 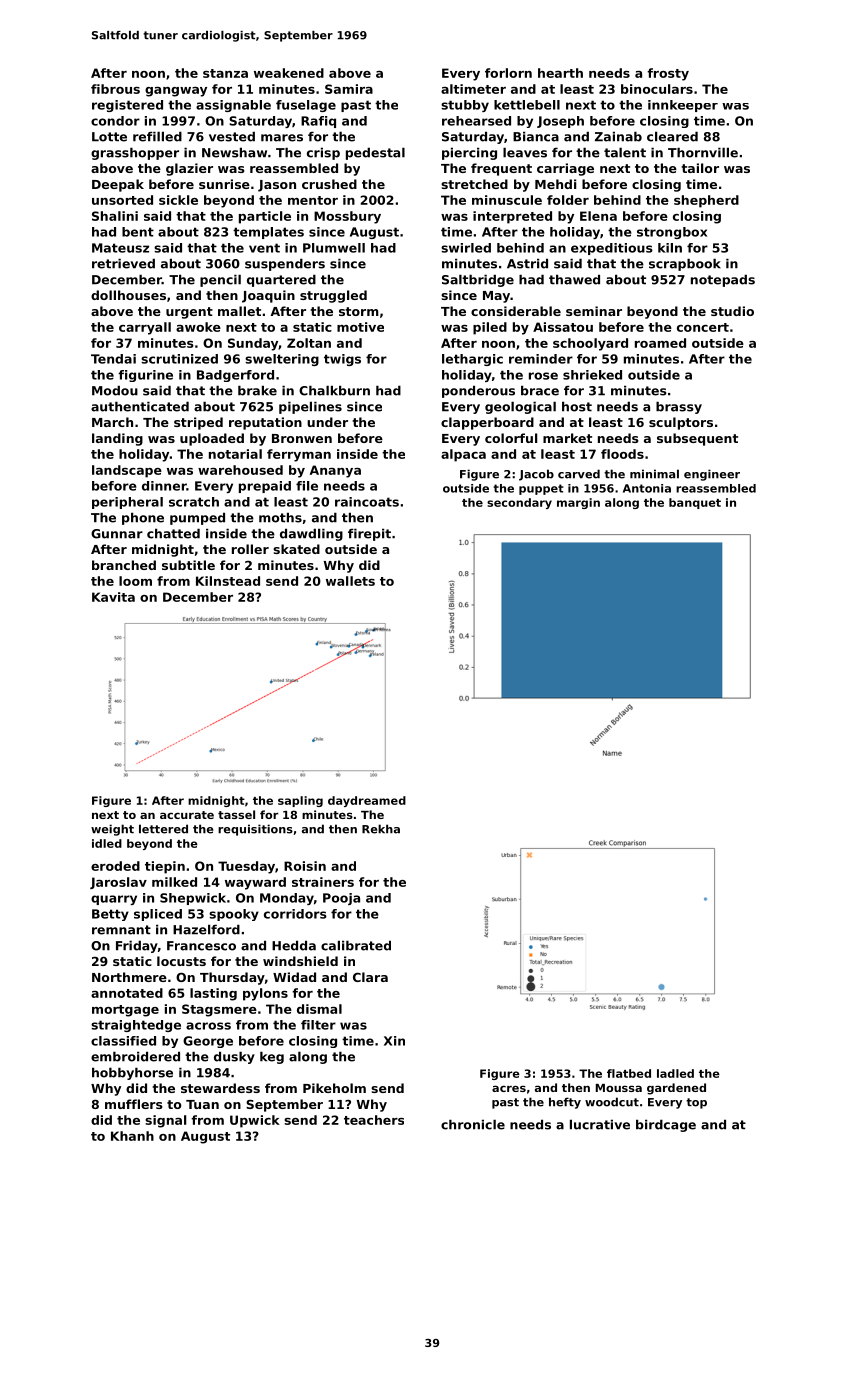 What do you see at coordinates (672, 233) in the screenshot?
I see `strongbox` at bounding box center [672, 233].
